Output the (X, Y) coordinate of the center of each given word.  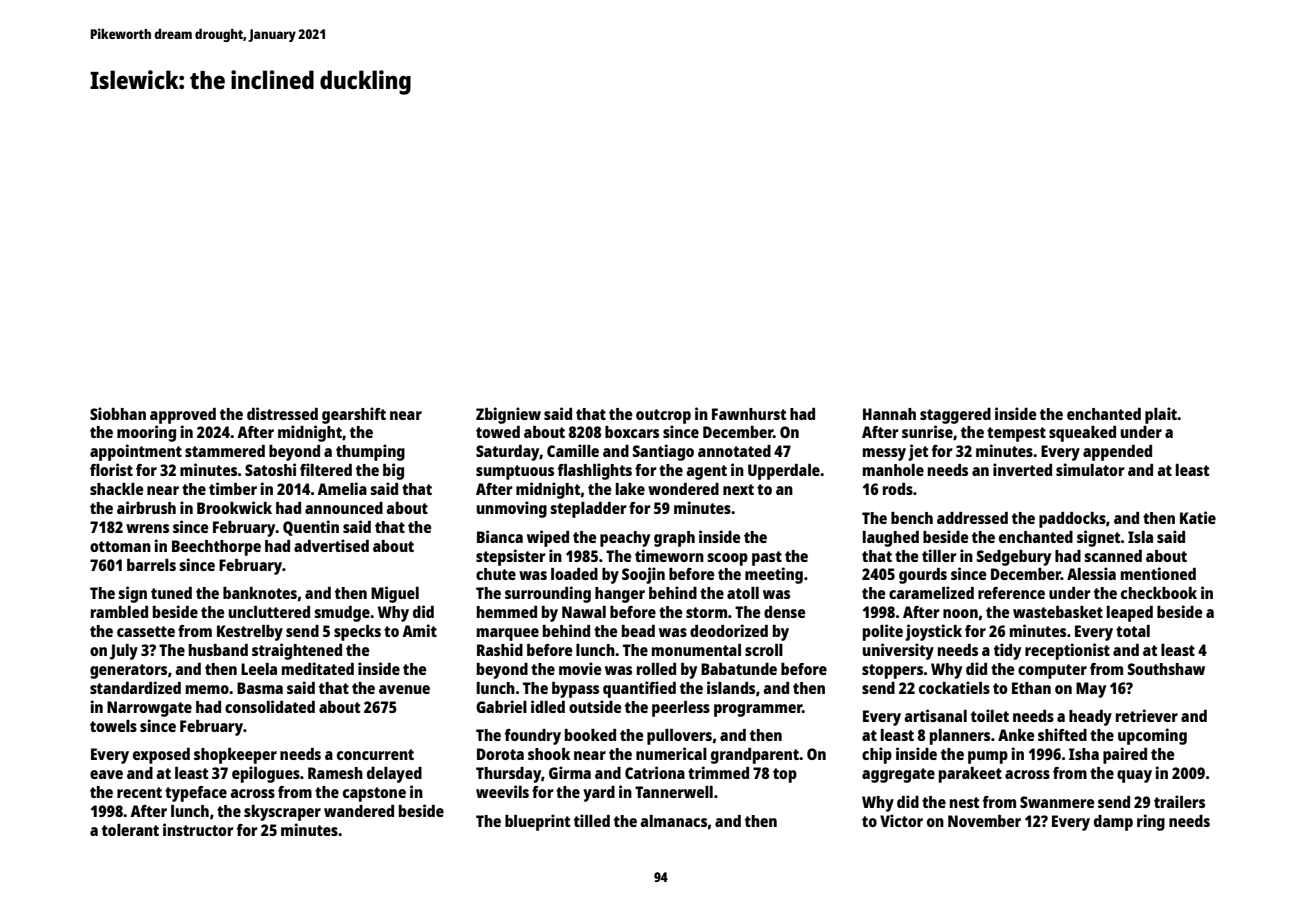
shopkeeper (235, 756)
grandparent (755, 756)
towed (498, 432)
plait (1161, 415)
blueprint (537, 822)
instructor (198, 829)
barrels (151, 565)
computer (1052, 671)
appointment (136, 452)
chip (877, 755)
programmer (758, 710)
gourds (923, 576)
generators (128, 671)
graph (674, 539)
